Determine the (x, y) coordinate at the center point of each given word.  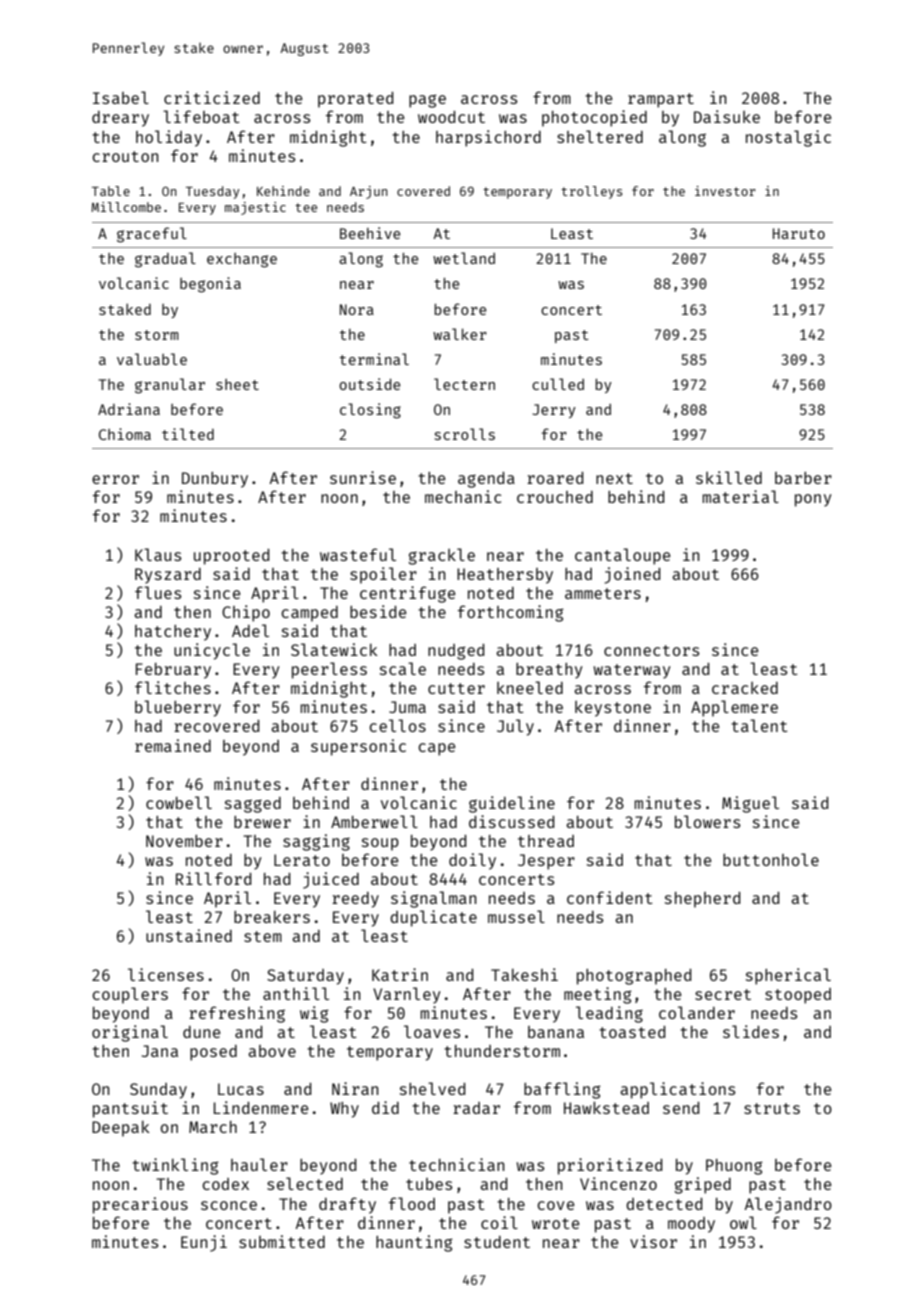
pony (813, 500)
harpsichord (488, 138)
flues (158, 592)
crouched (555, 497)
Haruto (799, 233)
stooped (798, 996)
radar (476, 1108)
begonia (210, 285)
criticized (212, 97)
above (272, 1051)
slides (751, 1031)
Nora (357, 309)
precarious (140, 1205)
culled (558, 384)
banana (556, 1032)
